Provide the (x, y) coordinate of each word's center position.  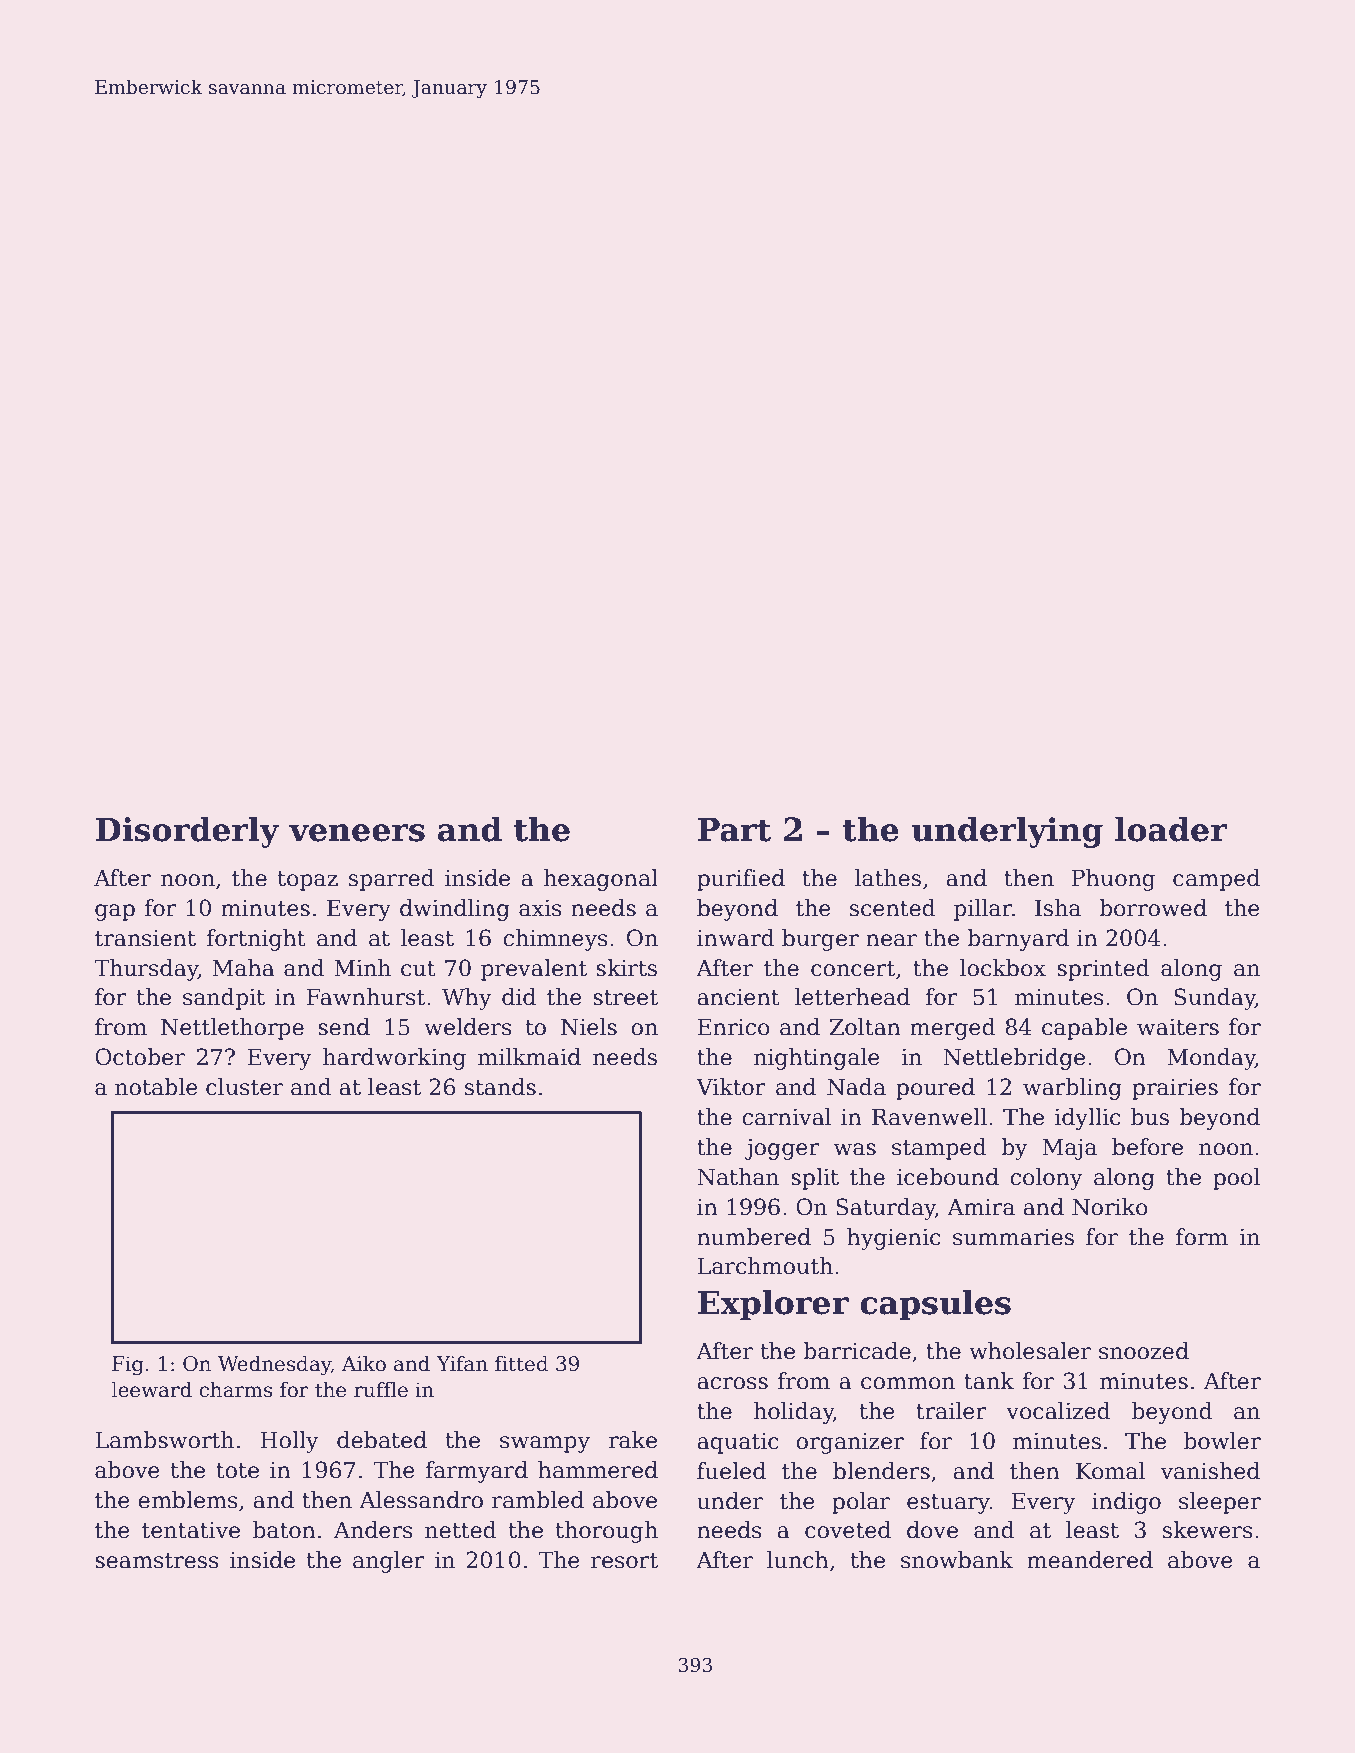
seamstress (157, 1561)
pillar (982, 910)
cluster (244, 1087)
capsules (935, 1305)
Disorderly (187, 832)
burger (820, 940)
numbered (754, 1237)
